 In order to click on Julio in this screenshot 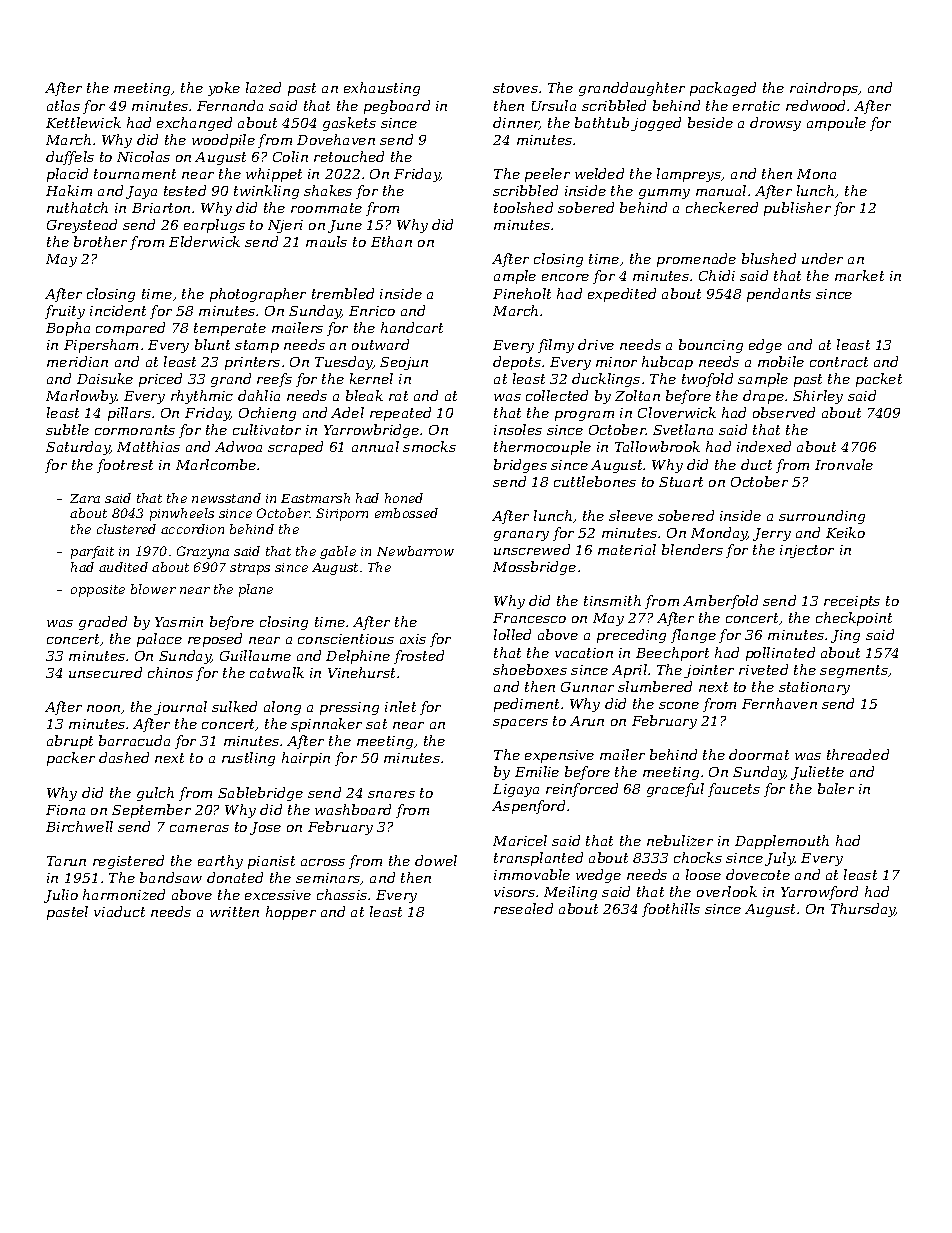, I will do `click(61, 896)`.
